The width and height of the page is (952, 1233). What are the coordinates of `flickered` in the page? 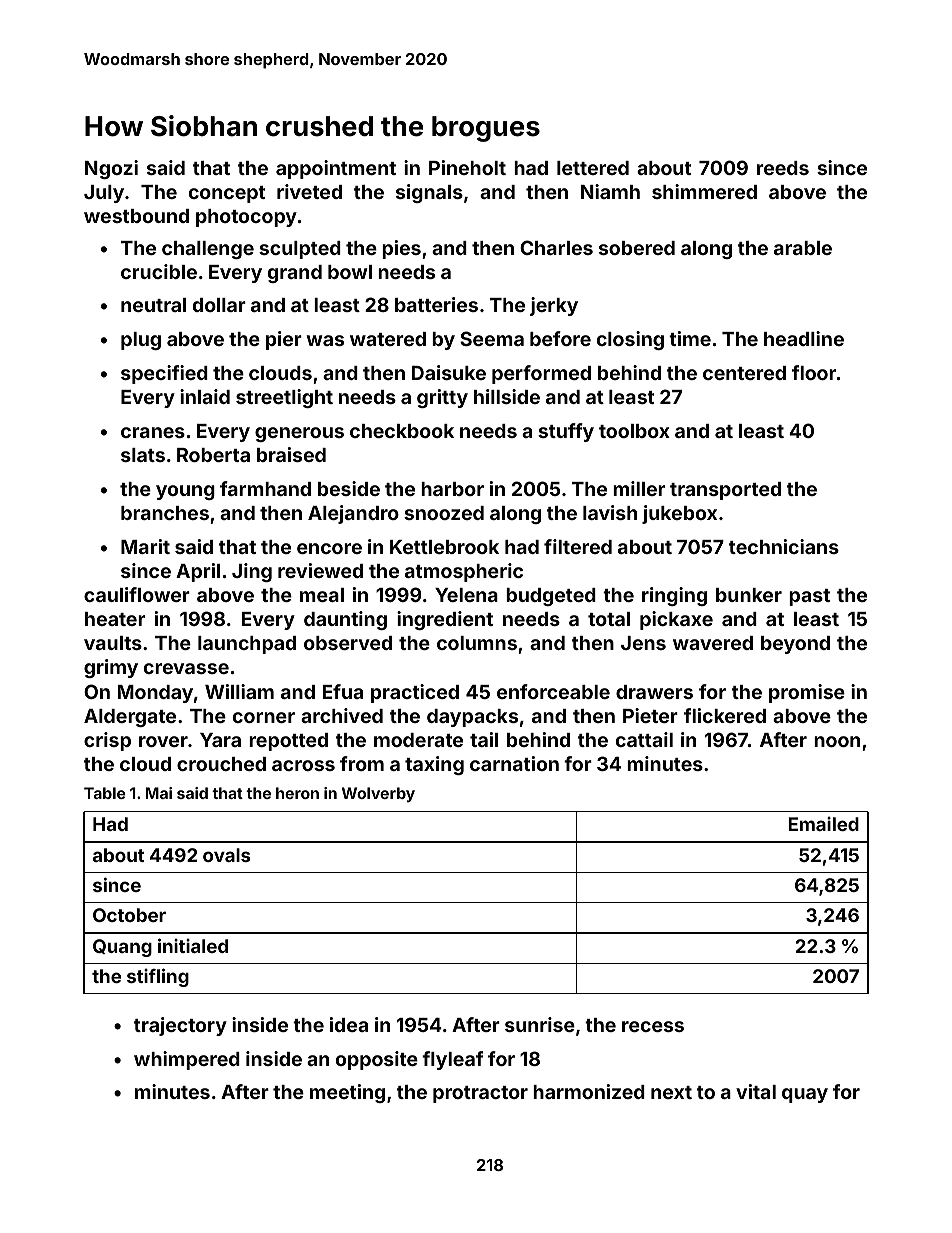 It's located at (725, 715).
